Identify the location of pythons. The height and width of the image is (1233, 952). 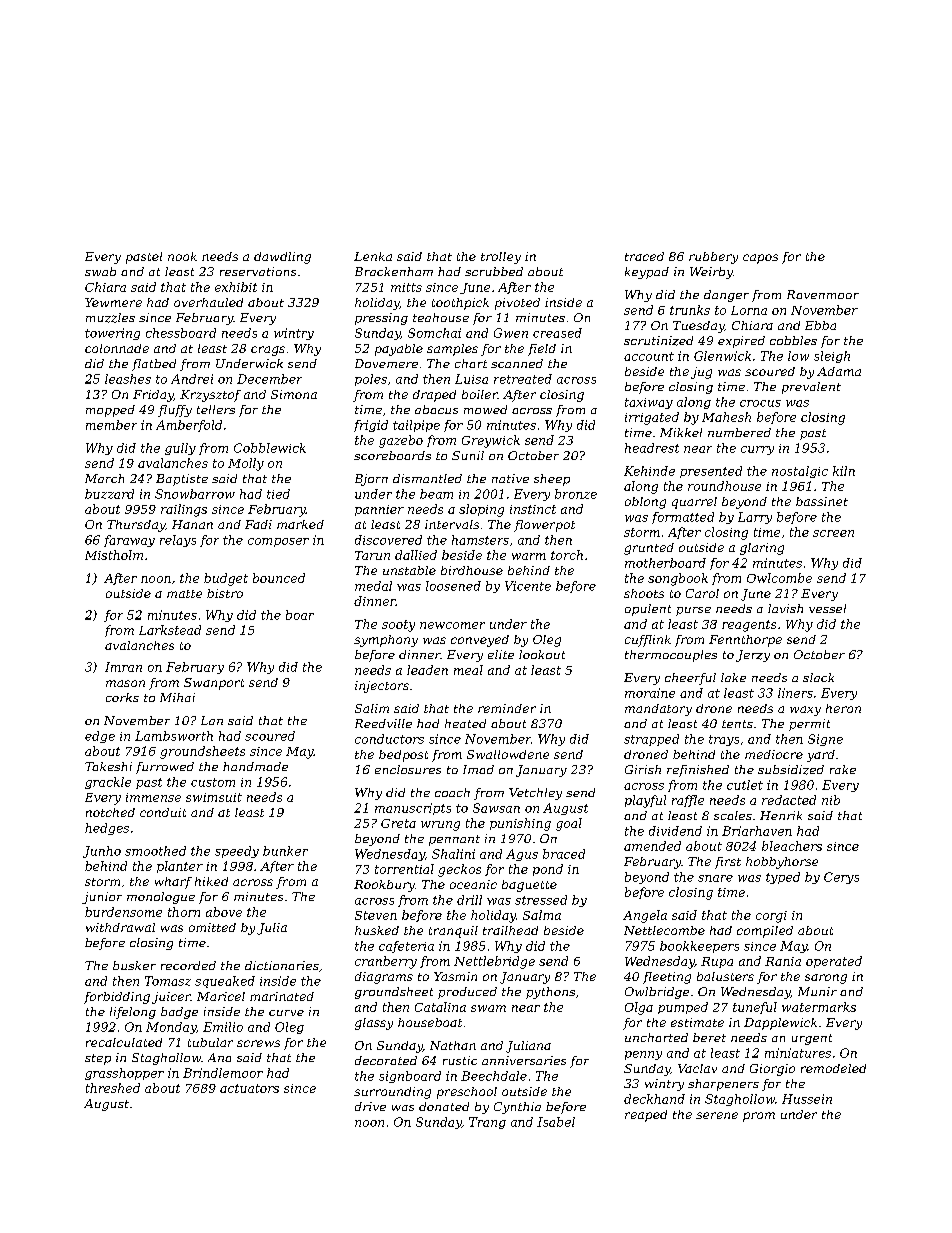
(550, 993).
